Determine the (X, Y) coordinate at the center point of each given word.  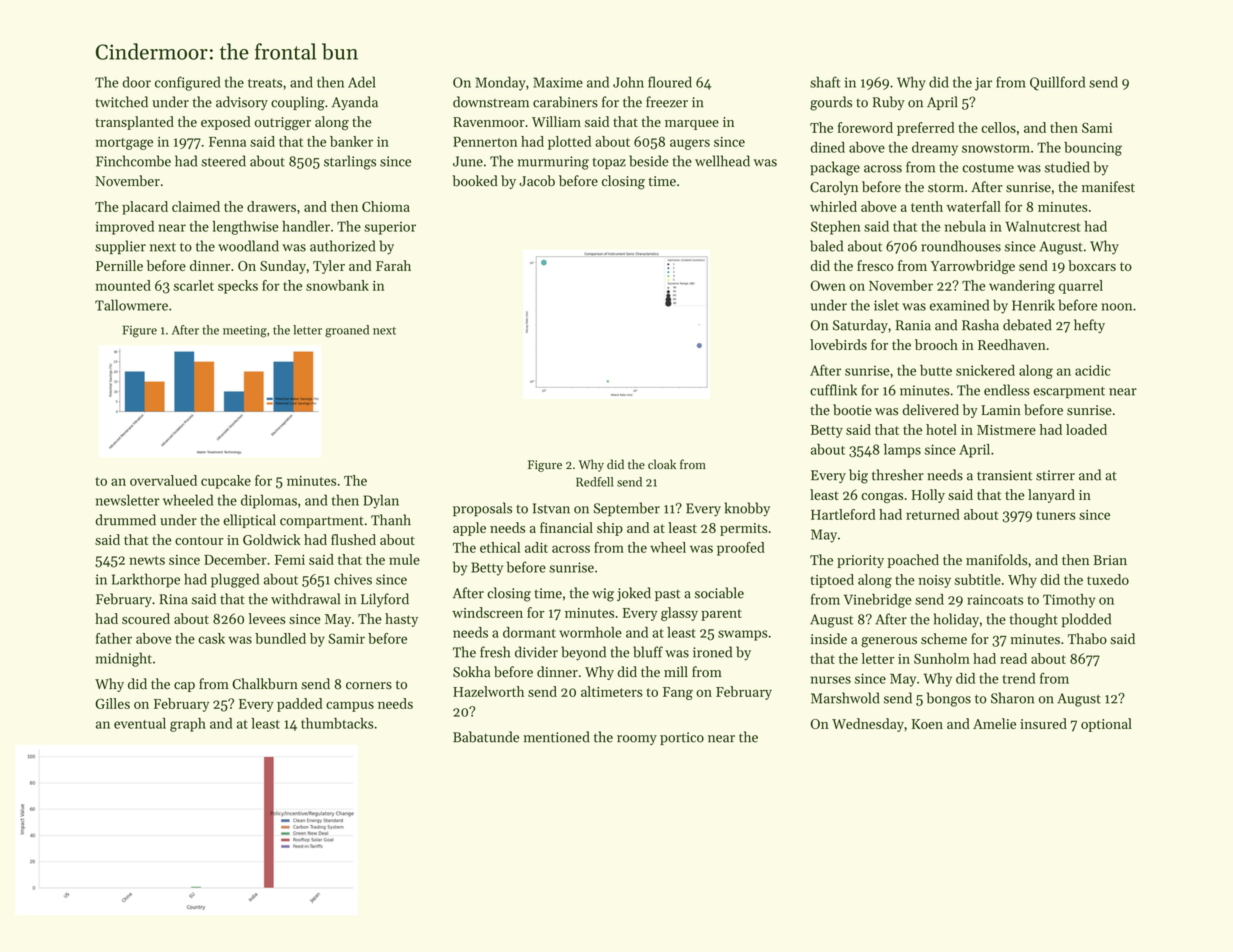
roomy (637, 740)
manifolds (997, 560)
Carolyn (834, 188)
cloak (662, 464)
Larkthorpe (146, 580)
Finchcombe (133, 161)
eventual (140, 723)
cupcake (226, 482)
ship (610, 529)
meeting (245, 331)
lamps (902, 451)
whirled (833, 206)
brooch (936, 344)
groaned (347, 331)
